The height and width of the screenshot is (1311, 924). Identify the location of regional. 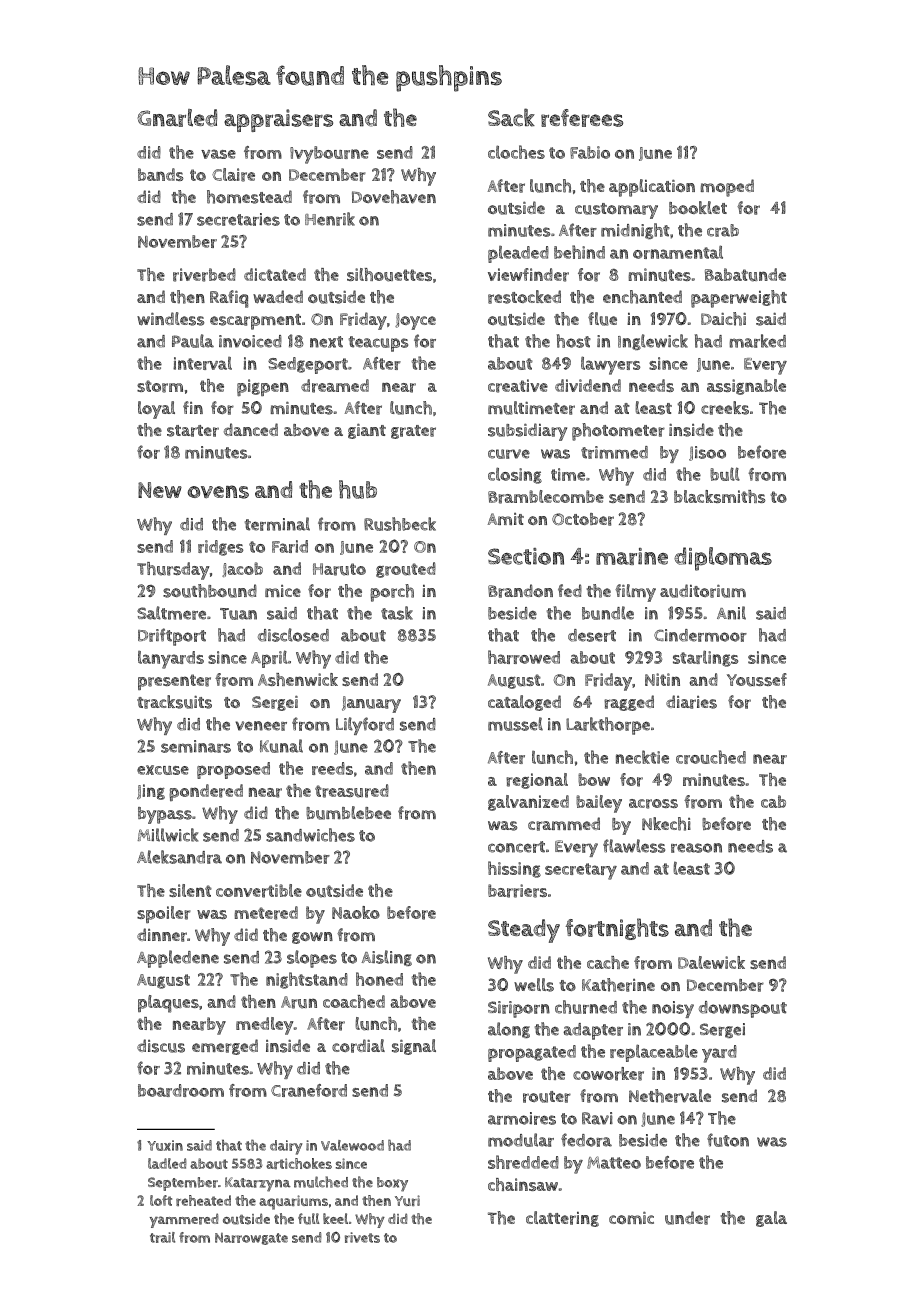
(537, 781).
